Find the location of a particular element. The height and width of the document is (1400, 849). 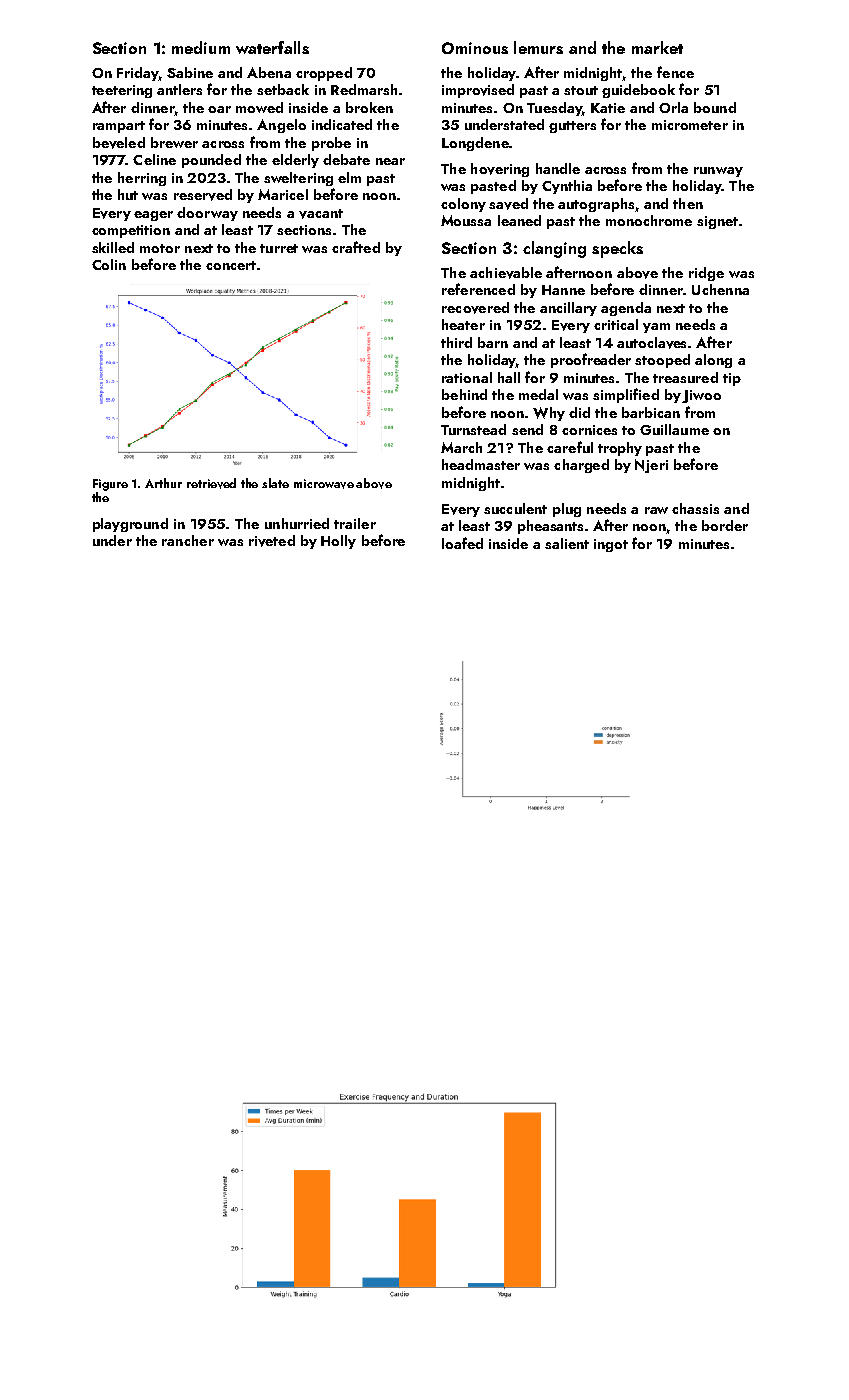

Jiwoo is located at coordinates (701, 396).
